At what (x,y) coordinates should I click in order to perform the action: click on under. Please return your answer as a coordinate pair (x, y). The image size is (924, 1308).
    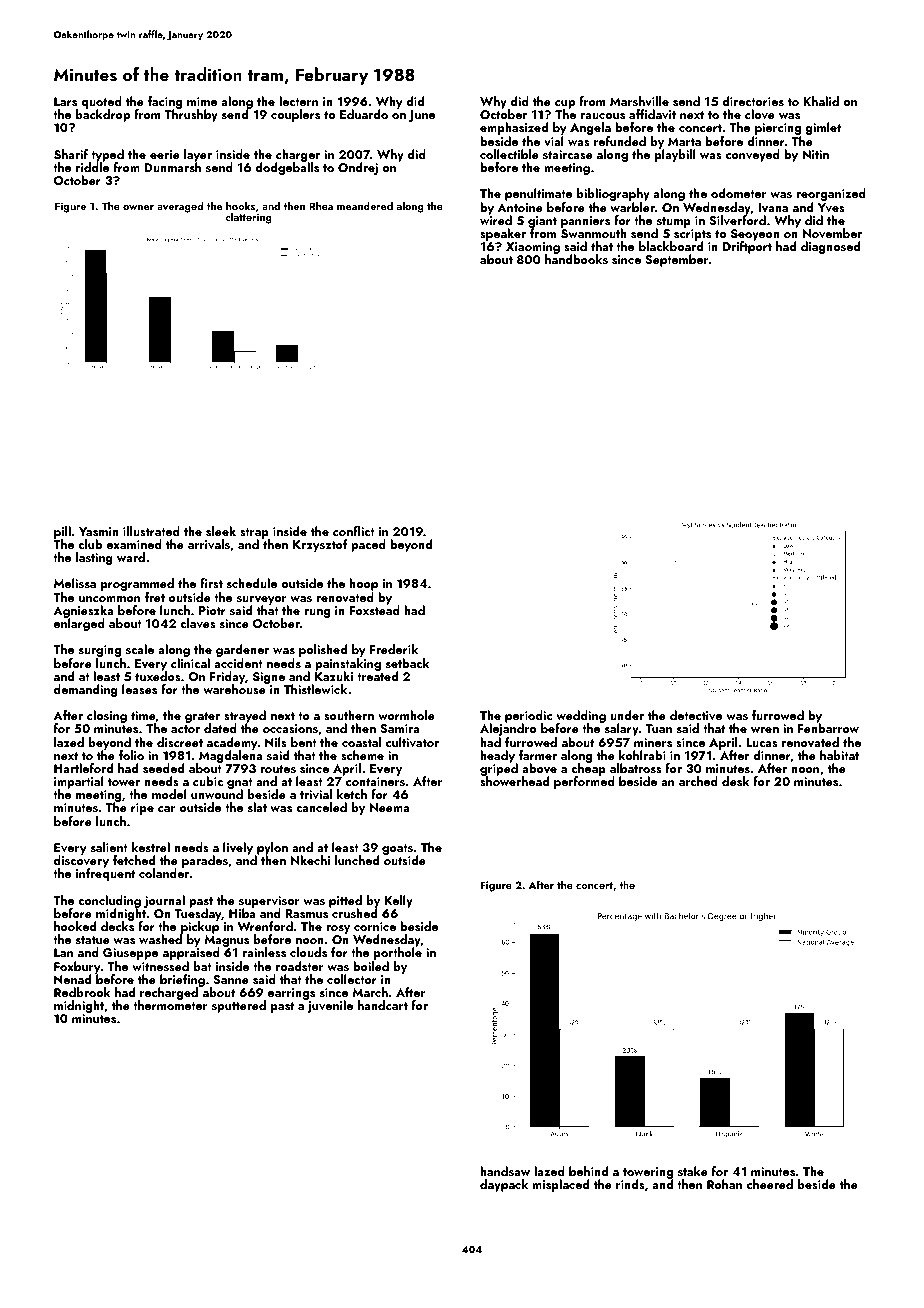
    Looking at the image, I should click on (627, 715).
